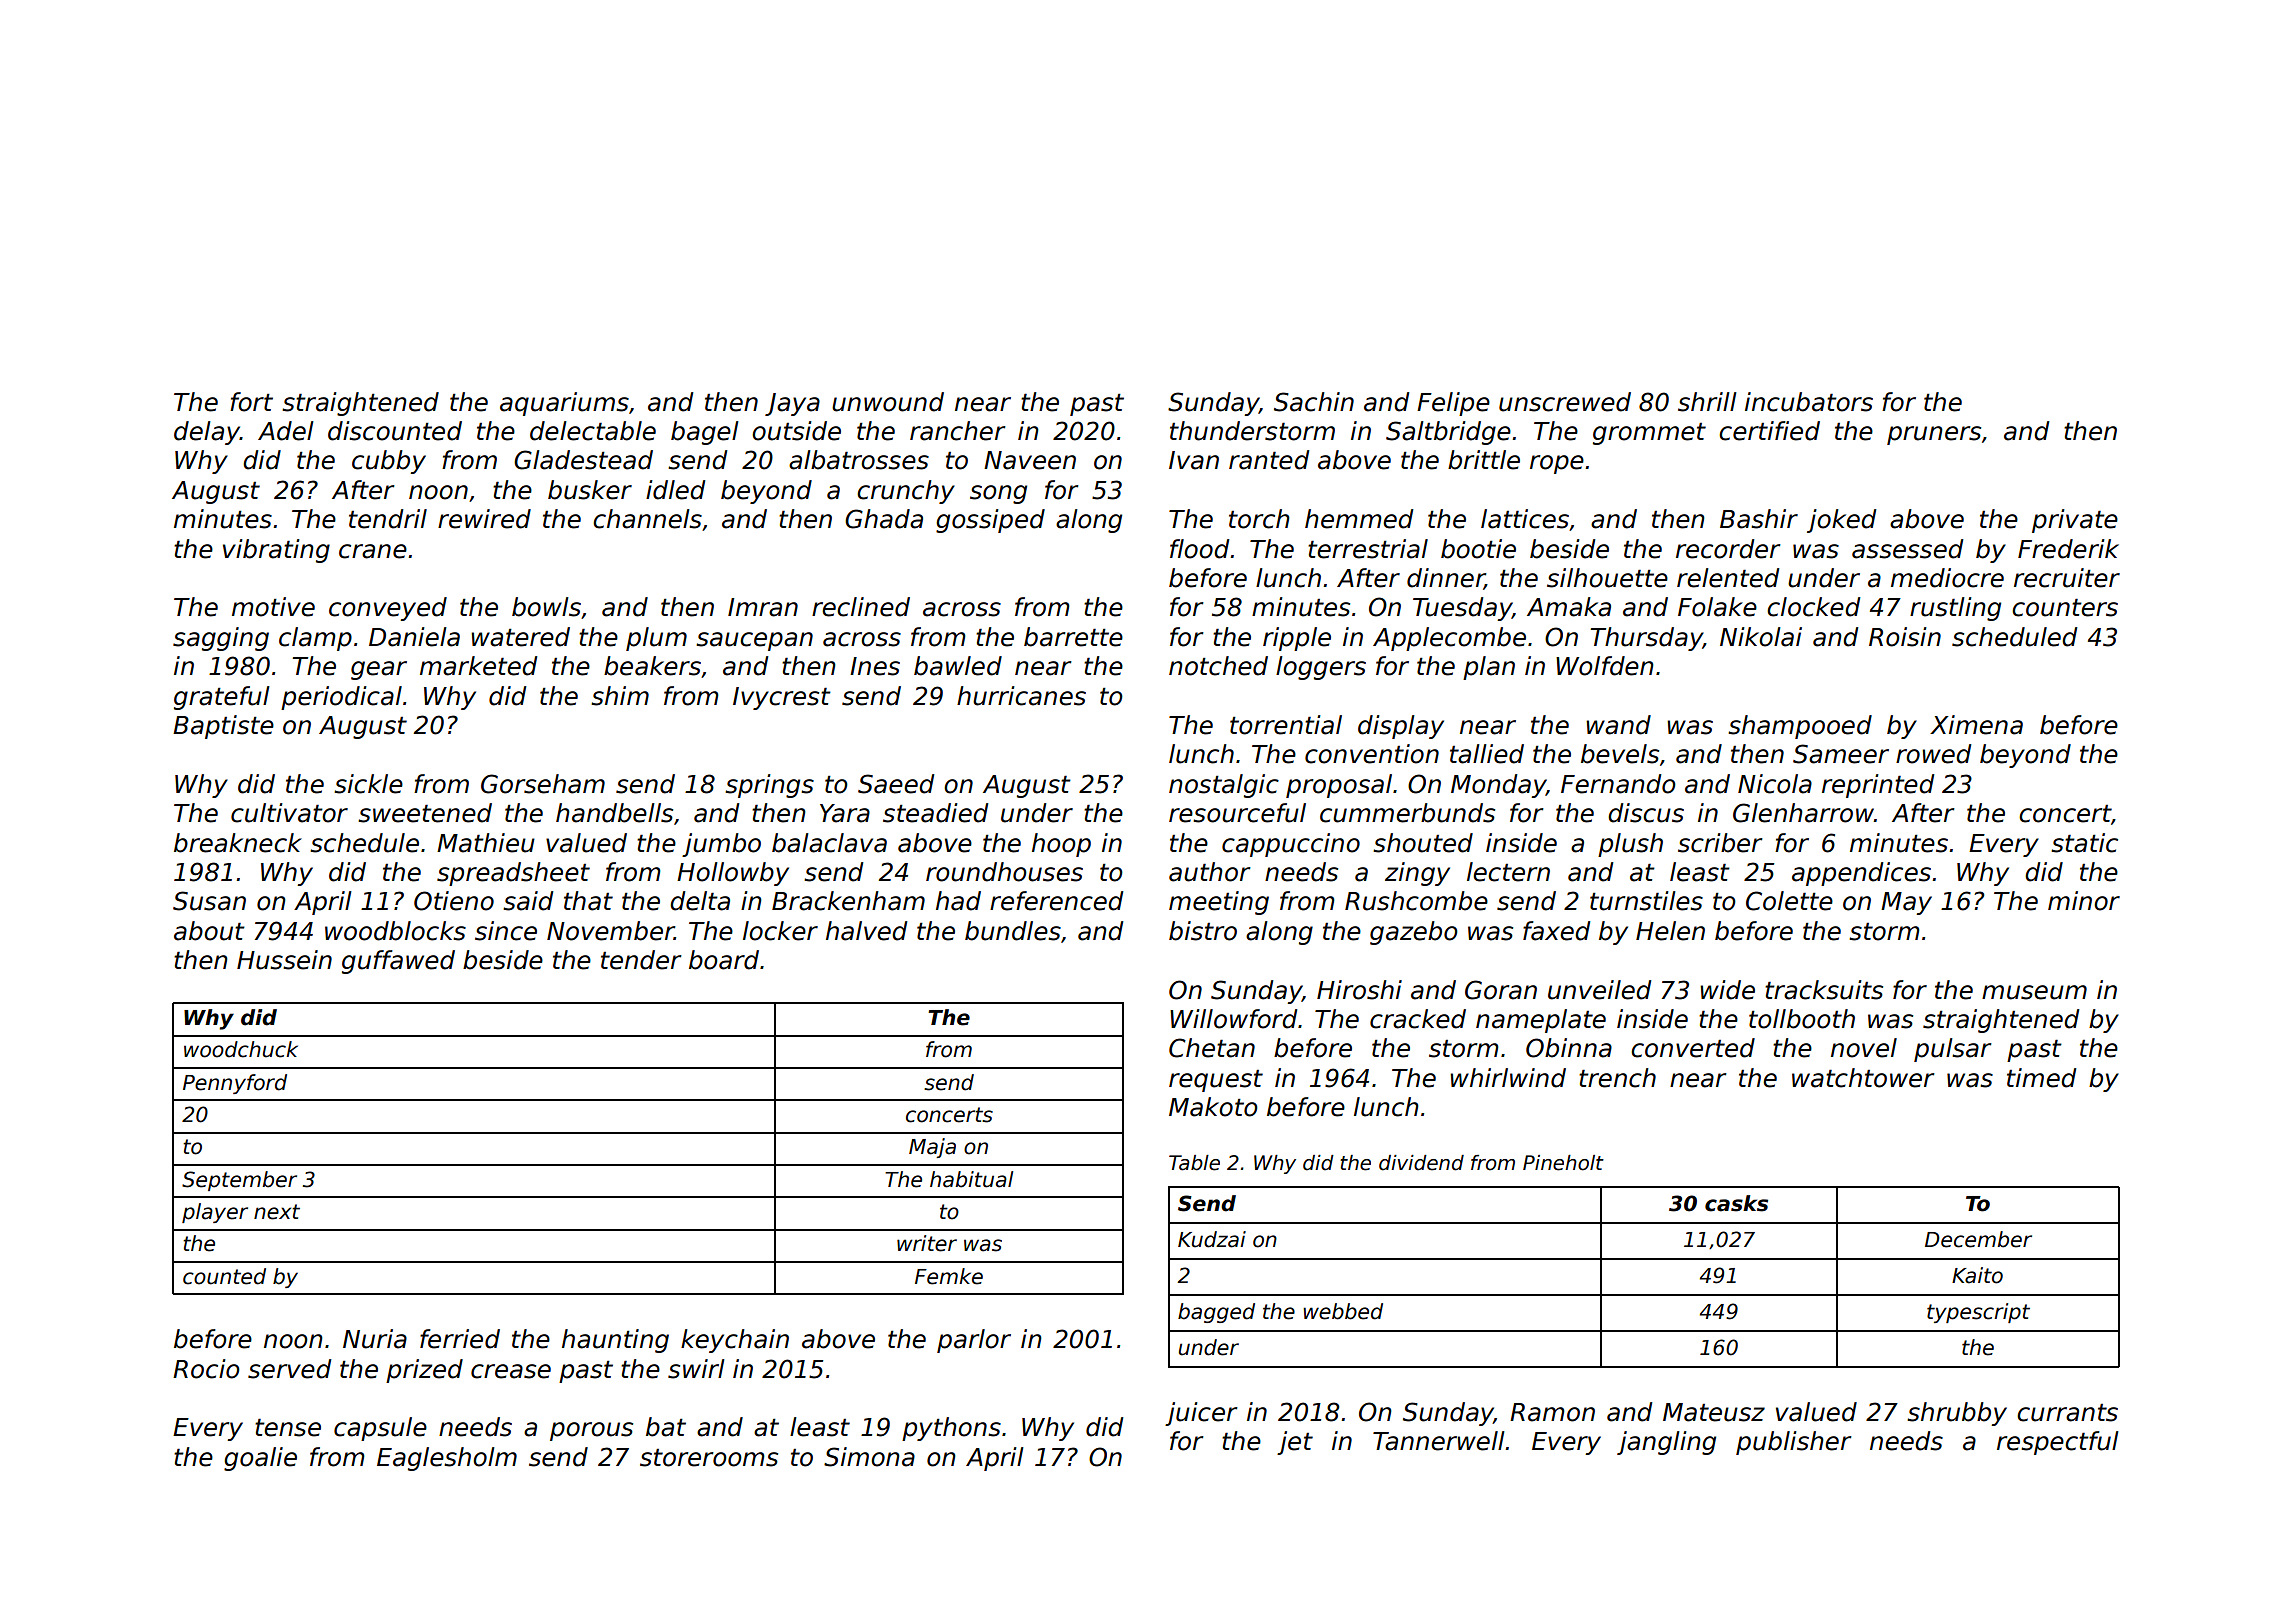  I want to click on tender, so click(641, 960).
